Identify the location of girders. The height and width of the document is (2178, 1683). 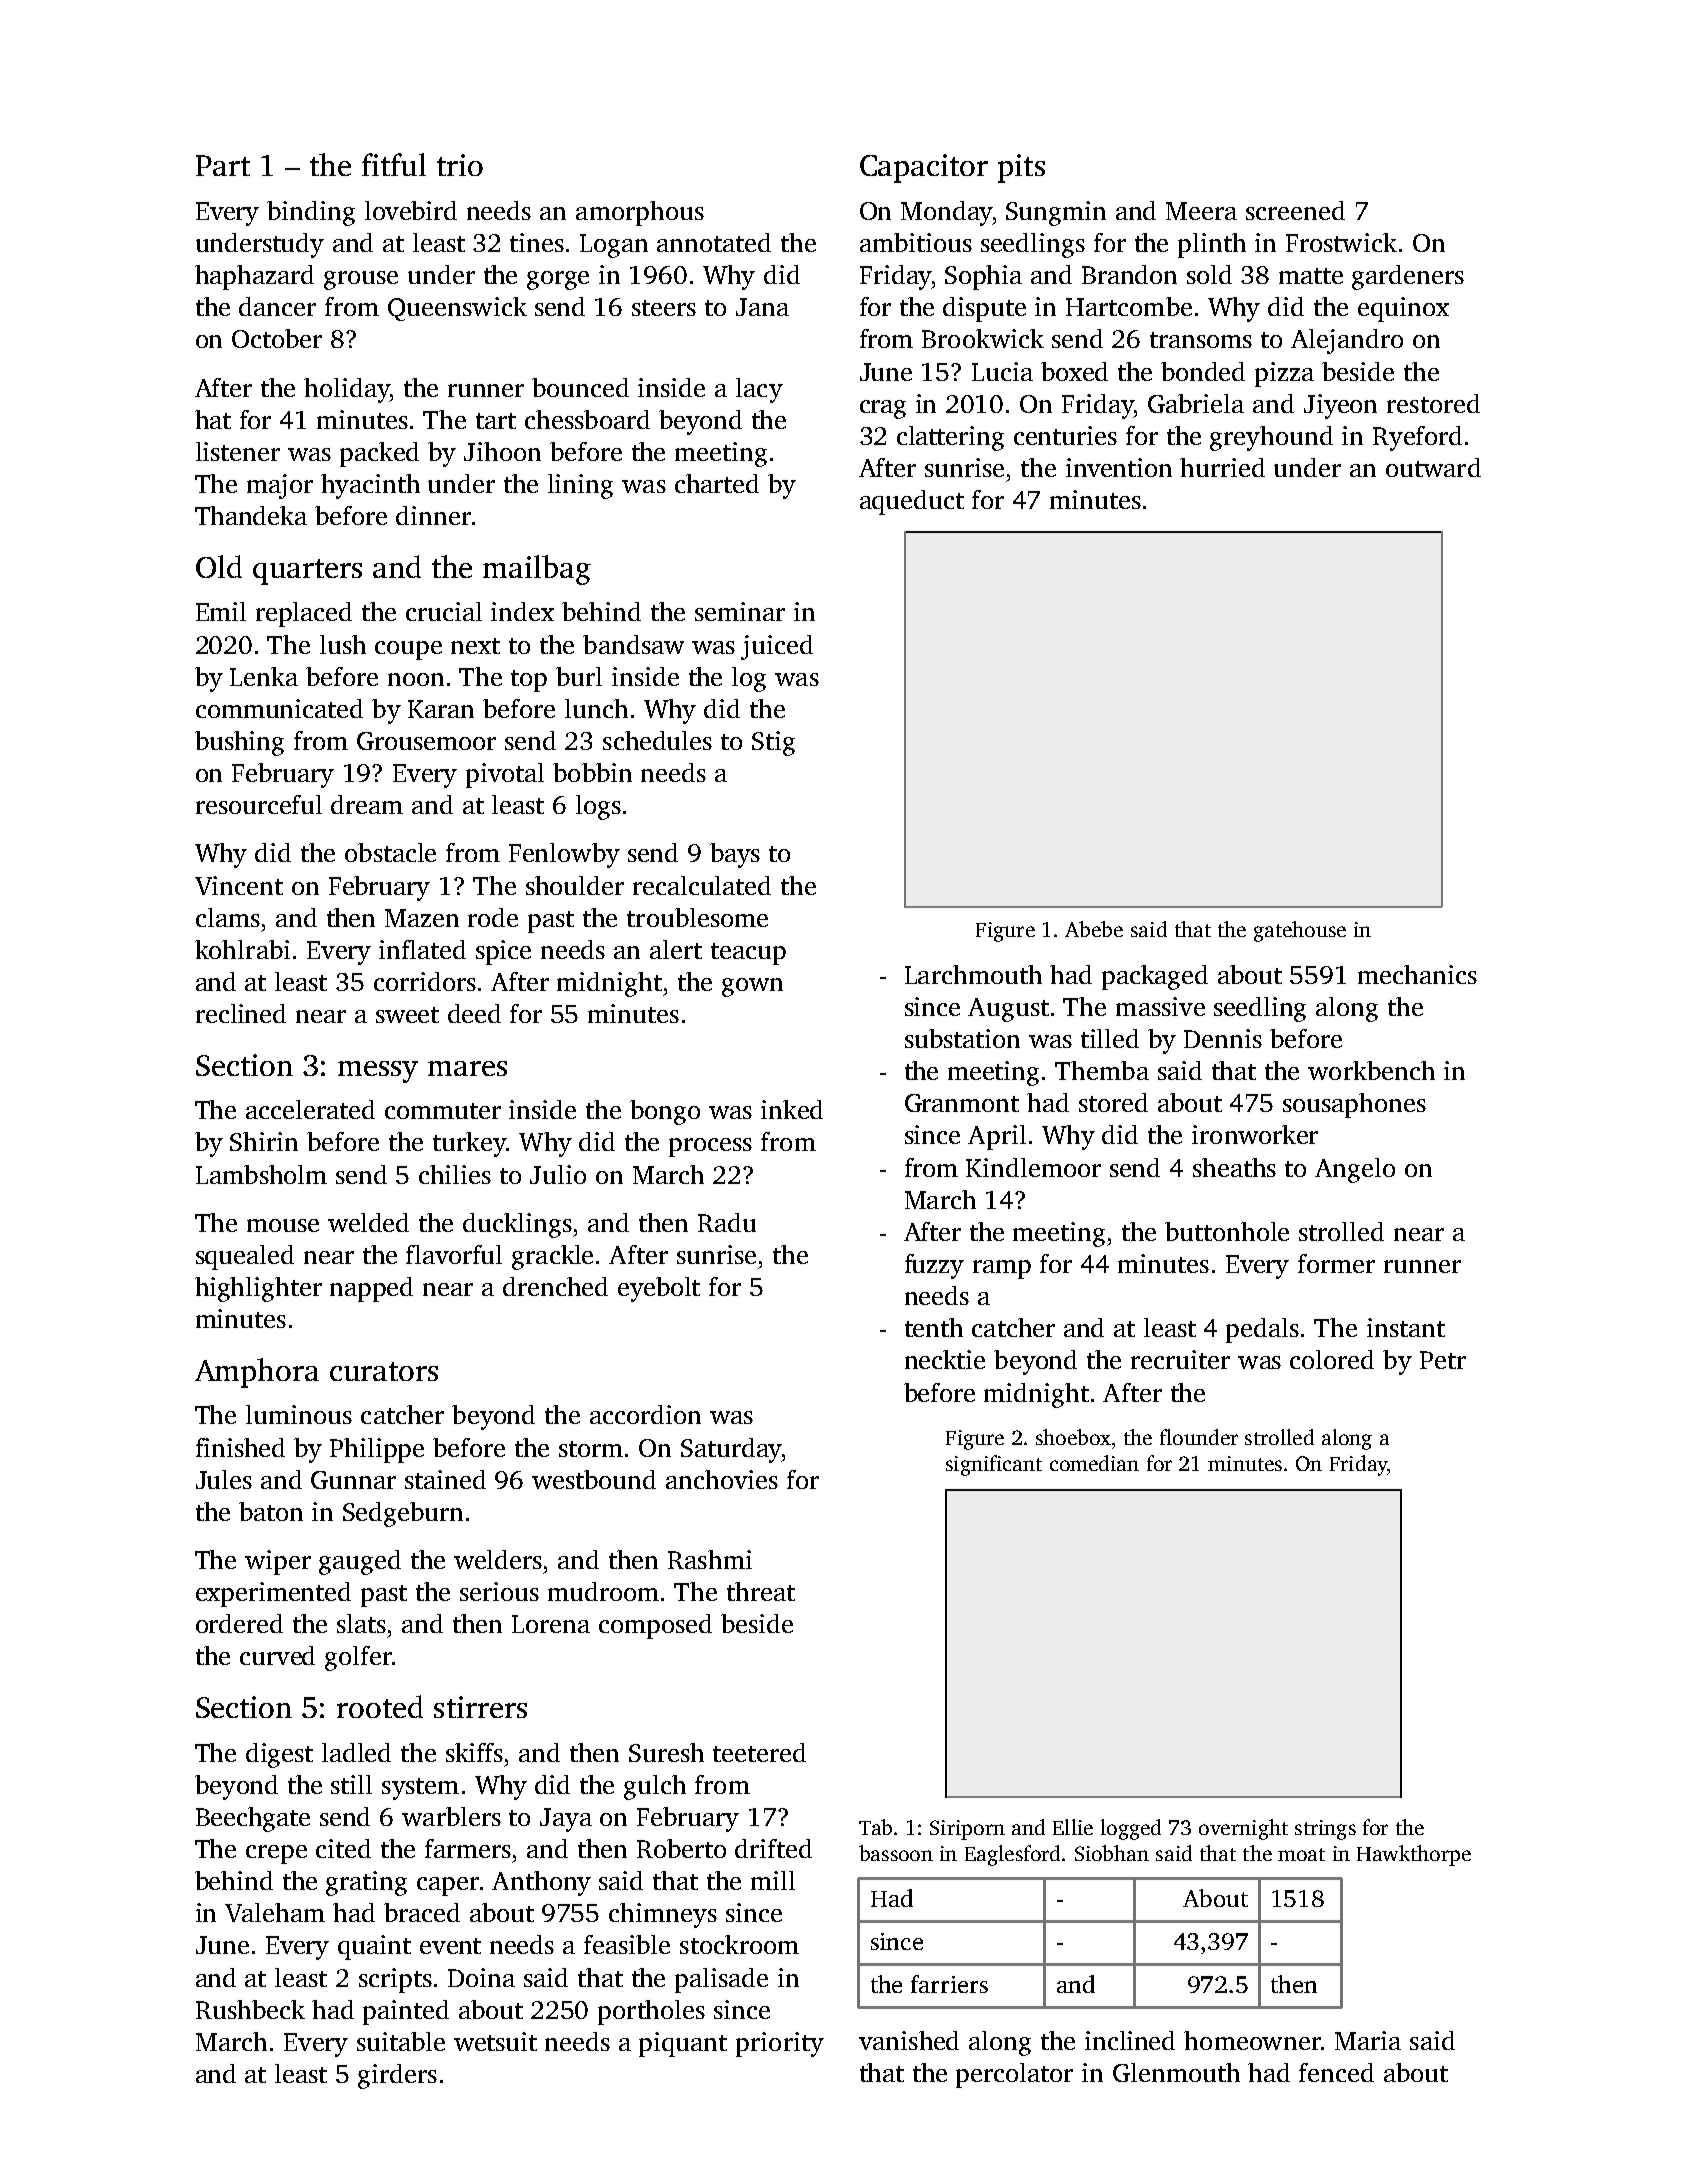
(397, 2076).
